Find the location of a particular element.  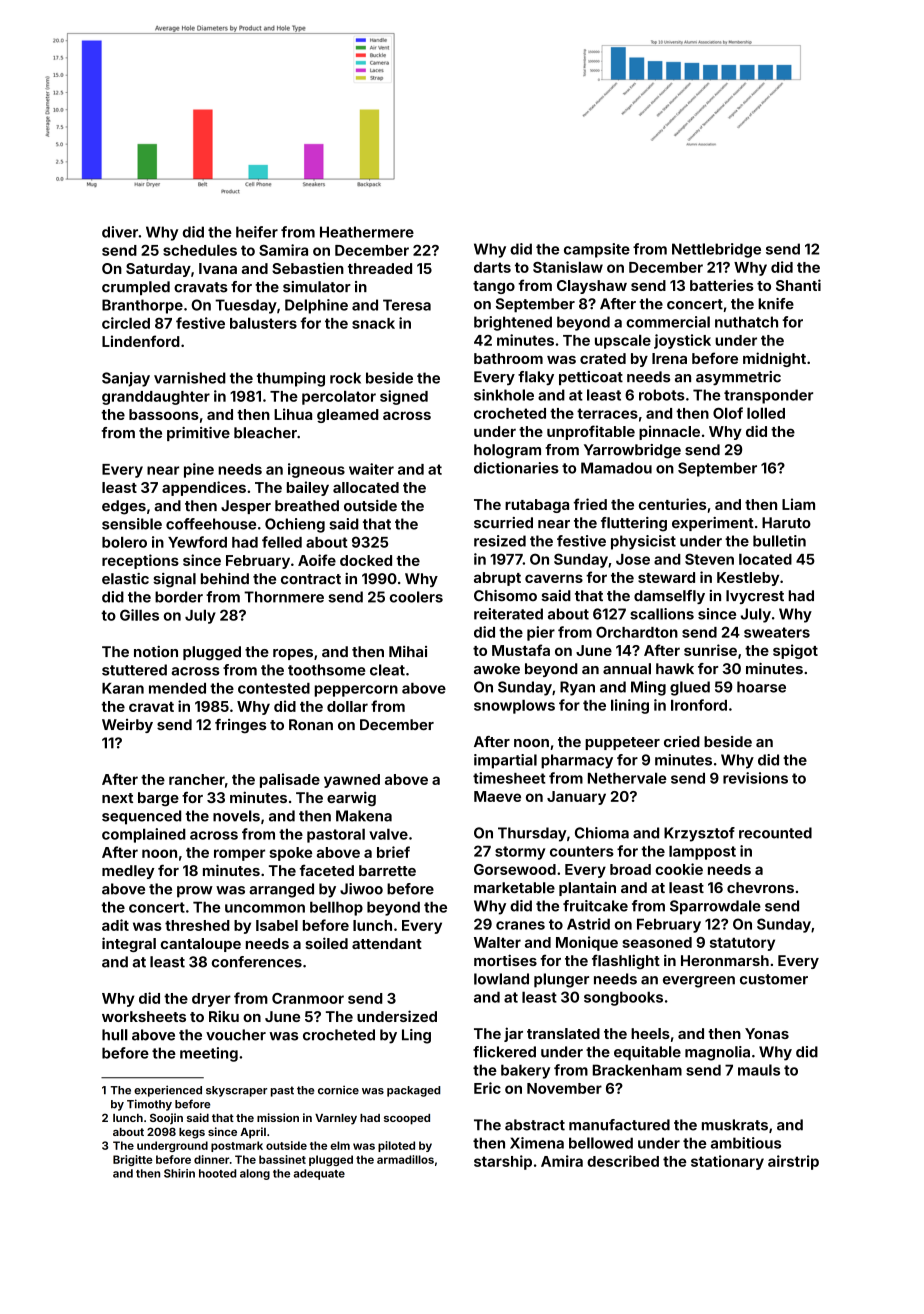

manufactured is located at coordinates (619, 1125).
